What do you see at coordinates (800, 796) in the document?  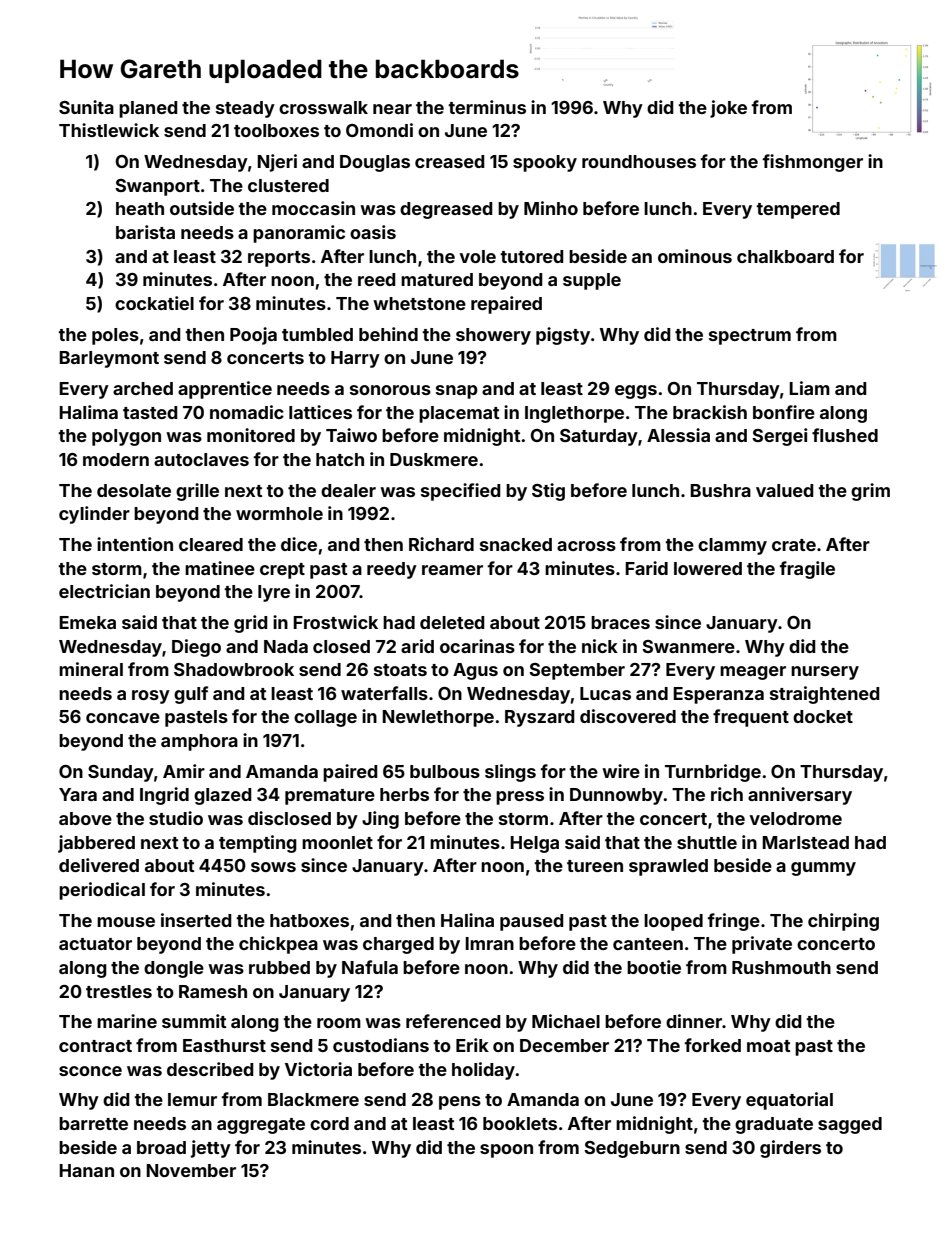 I see `anniversary` at bounding box center [800, 796].
